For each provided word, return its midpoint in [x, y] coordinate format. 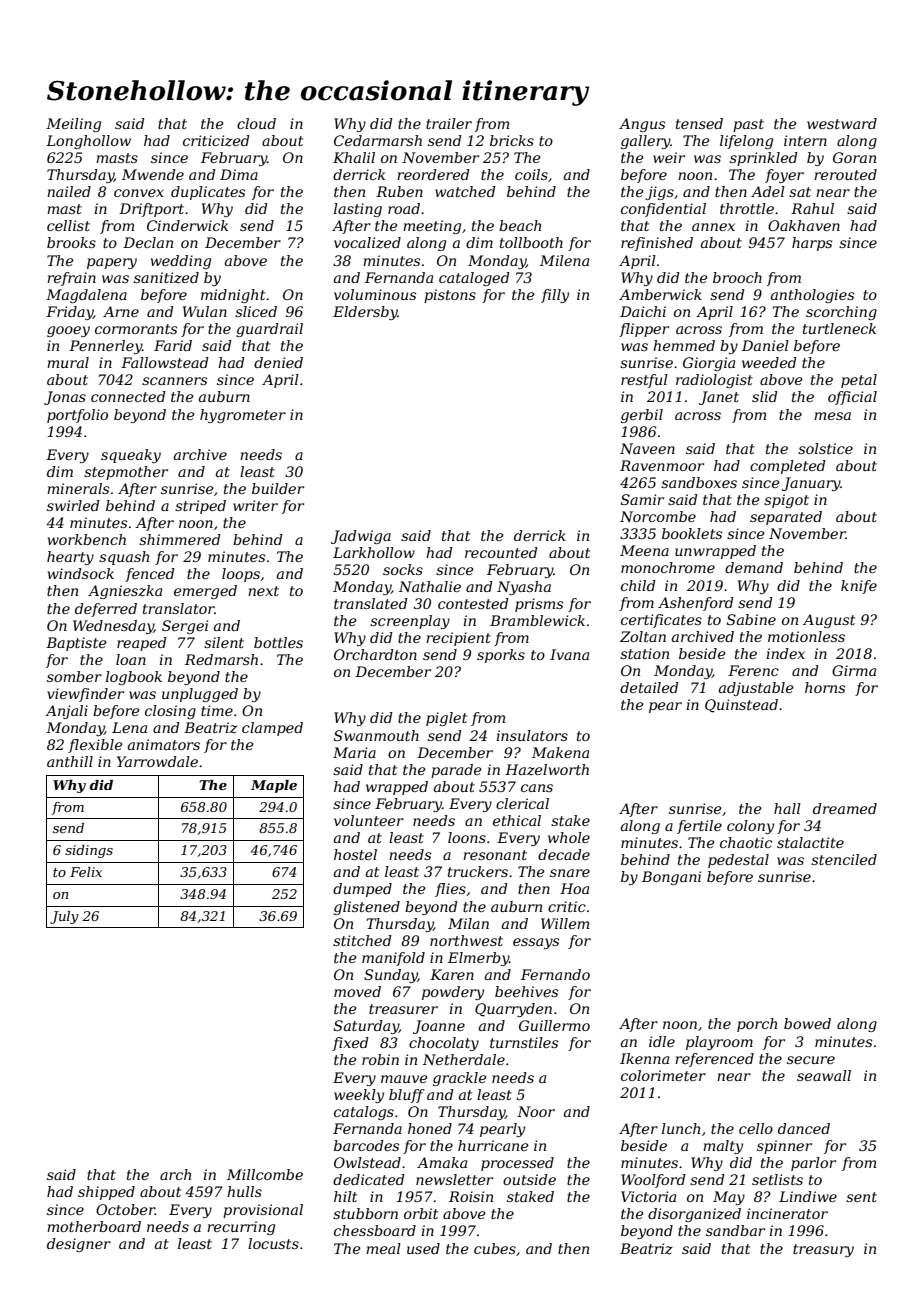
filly [555, 296]
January [811, 484]
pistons [450, 296]
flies [450, 890]
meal [383, 1248]
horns [825, 687]
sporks [501, 656]
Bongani [671, 878]
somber [74, 676]
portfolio [77, 416]
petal [859, 381]
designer [79, 1245]
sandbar [735, 1230]
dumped [362, 890]
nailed [69, 191]
